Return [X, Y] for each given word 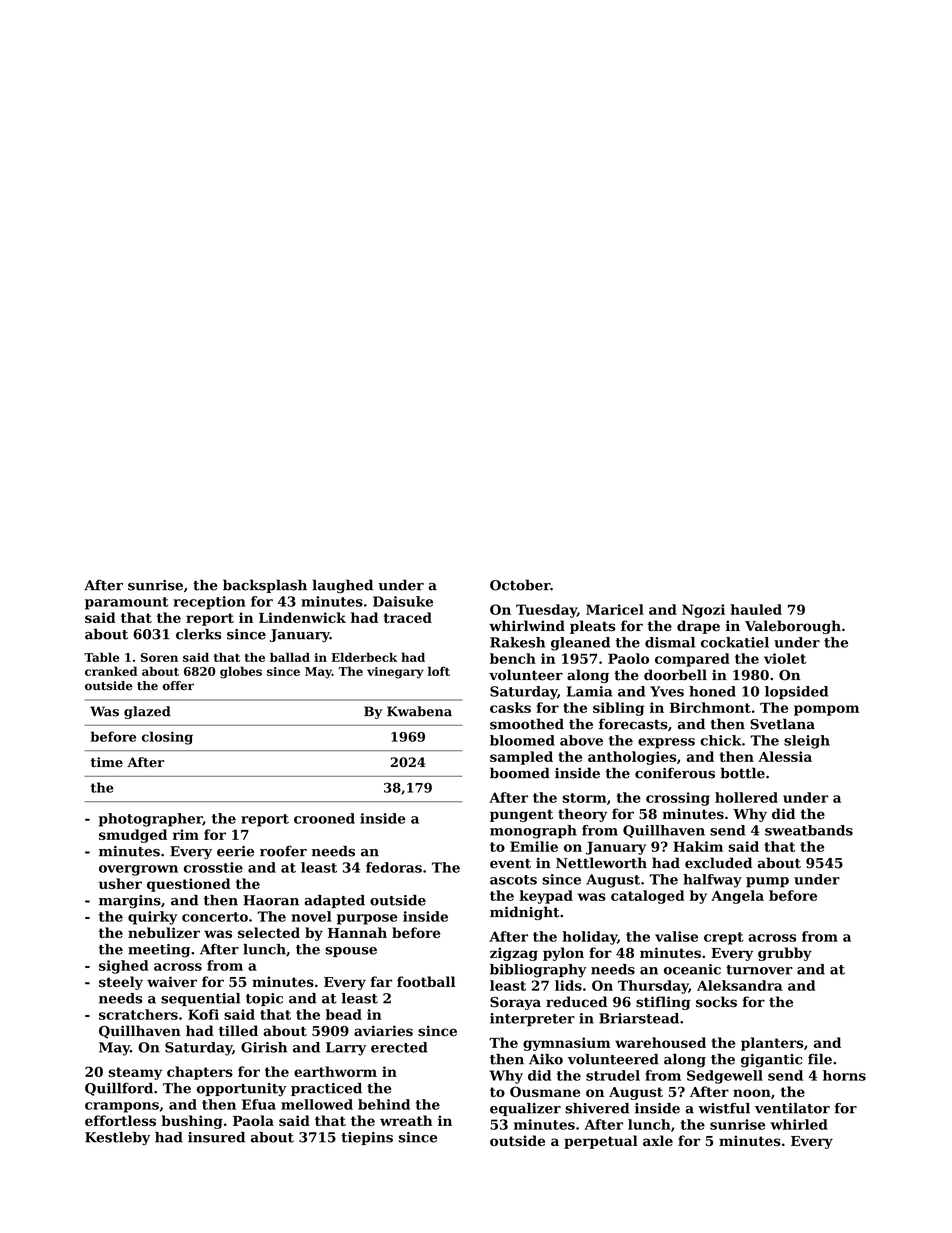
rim [186, 834]
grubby [785, 954]
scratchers [138, 1014]
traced [408, 617]
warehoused [660, 1042]
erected [399, 1047]
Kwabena [419, 711]
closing [167, 738]
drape [698, 627]
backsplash [265, 586]
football [426, 981]
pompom [826, 710]
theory [582, 815]
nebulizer [164, 932]
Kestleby [117, 1139]
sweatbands [809, 830]
